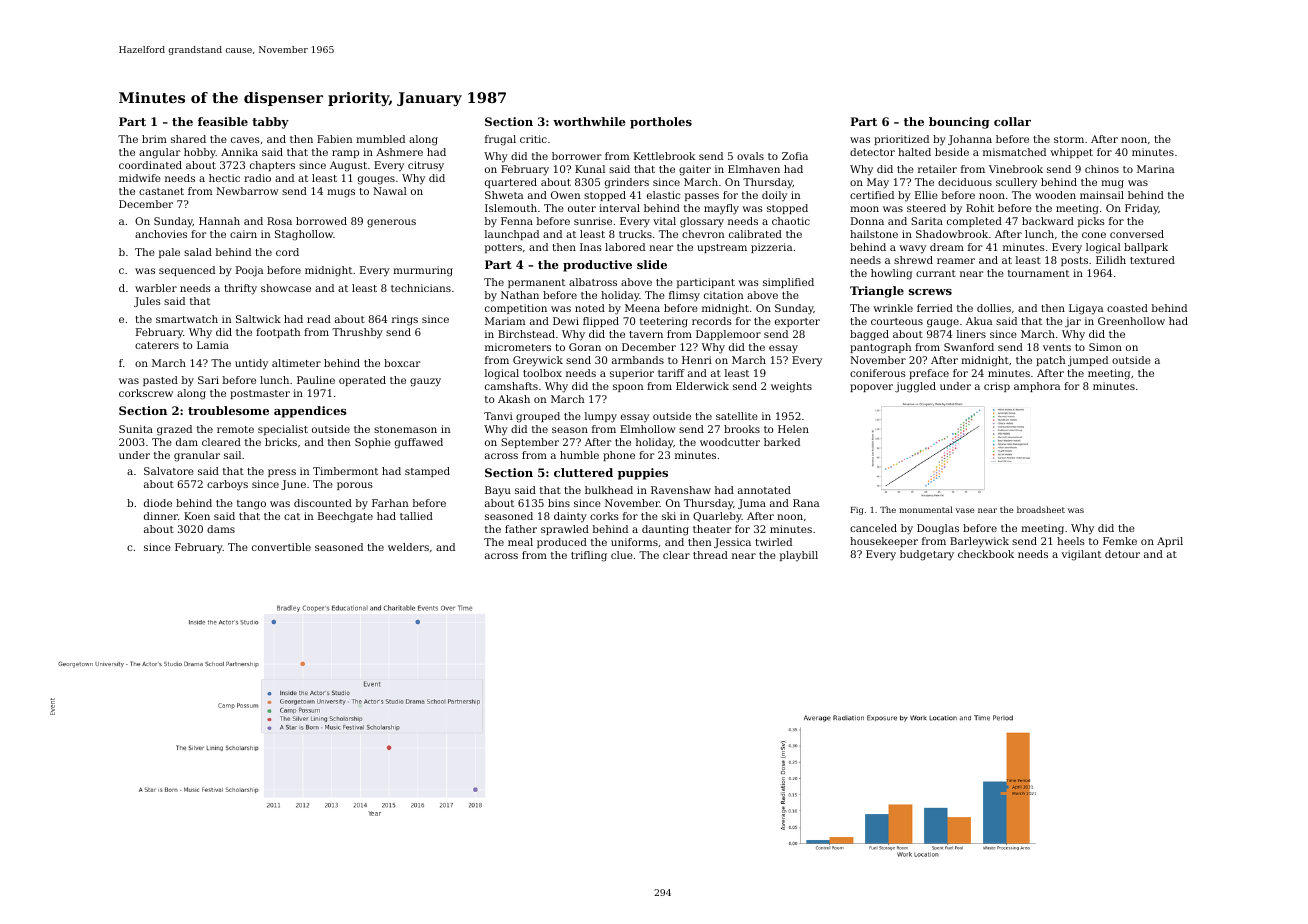  I want to click on Beechgate, so click(345, 517).
